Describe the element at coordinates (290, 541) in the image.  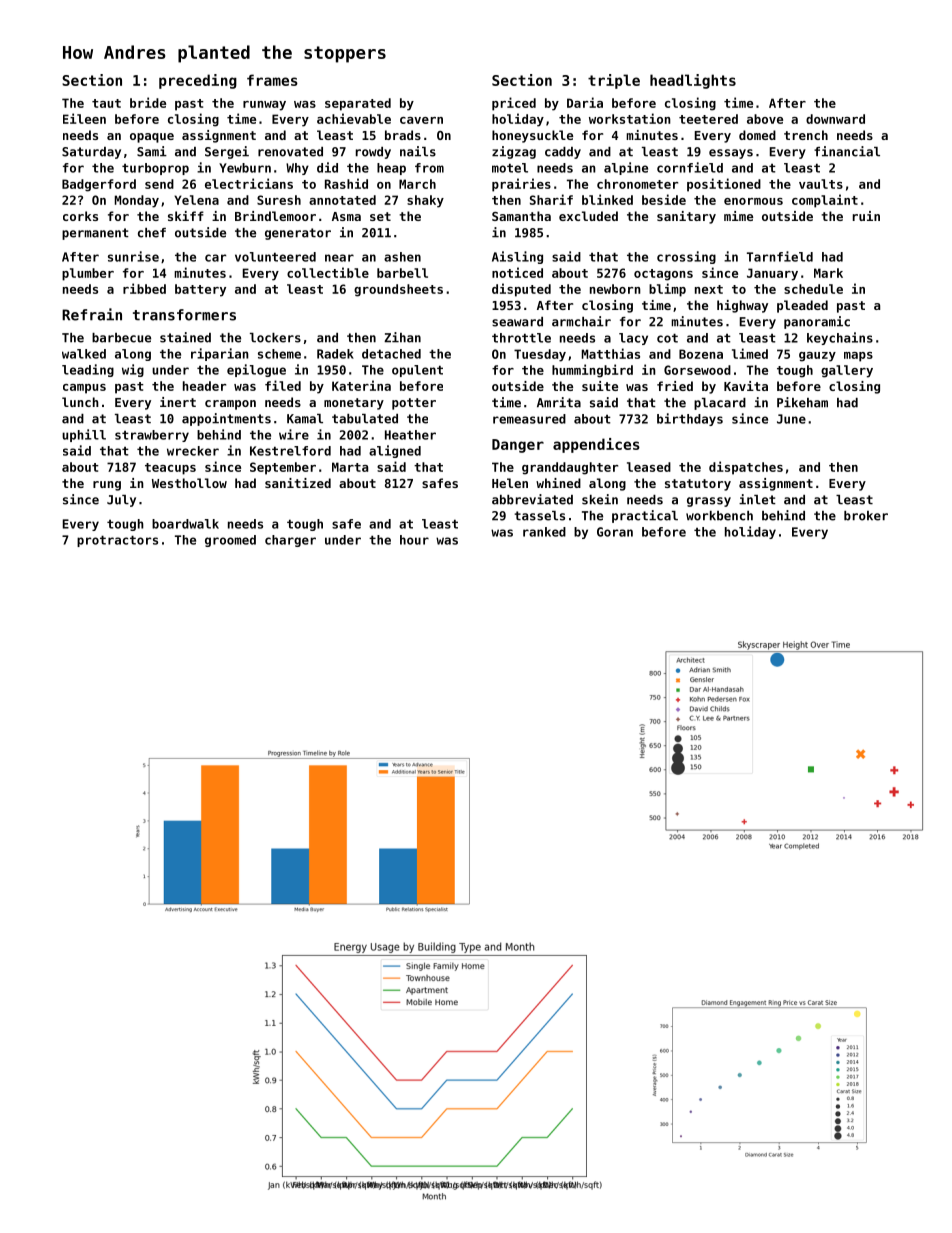
I see `charger` at that location.
